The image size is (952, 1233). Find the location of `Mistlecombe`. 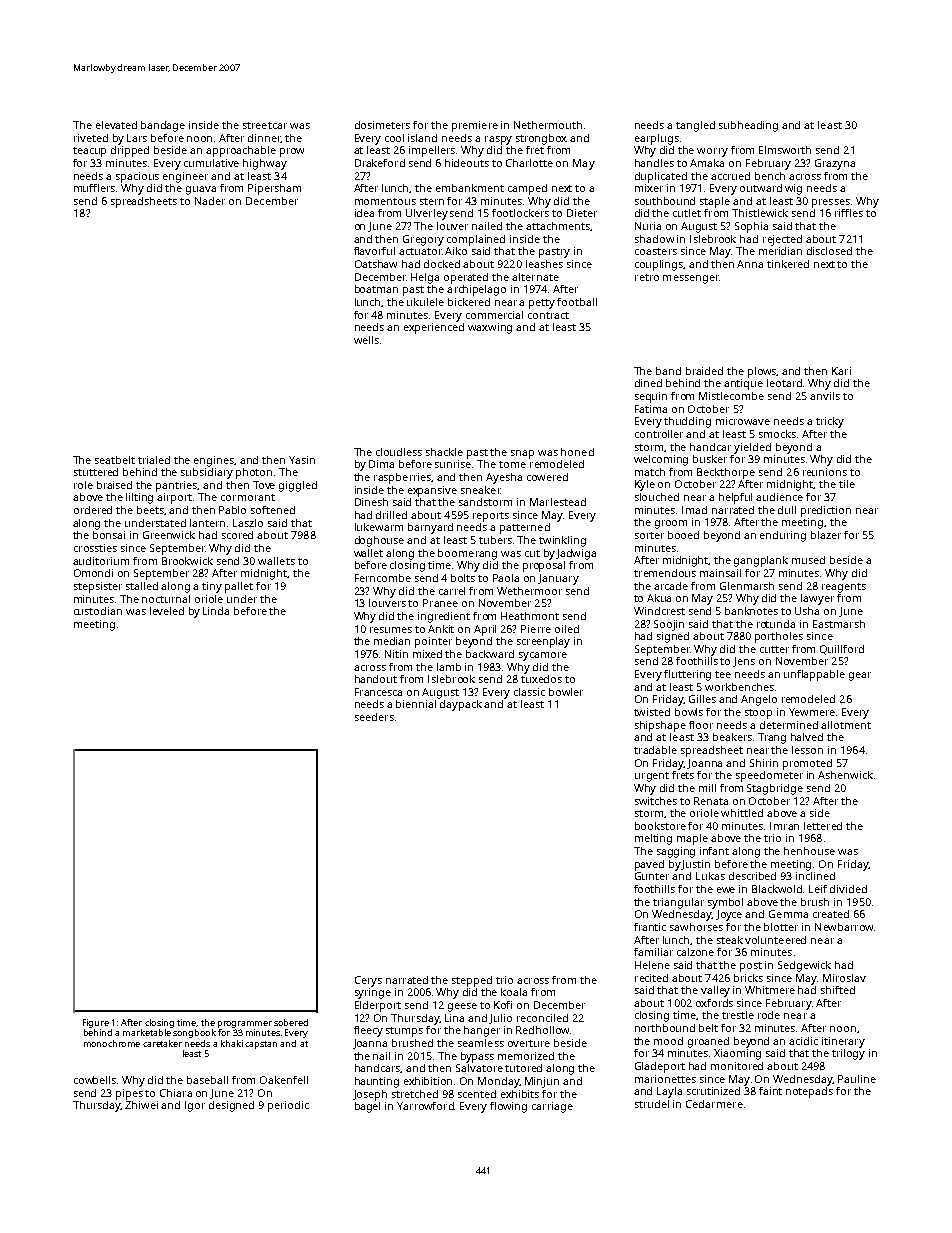

Mistlecombe is located at coordinates (731, 396).
